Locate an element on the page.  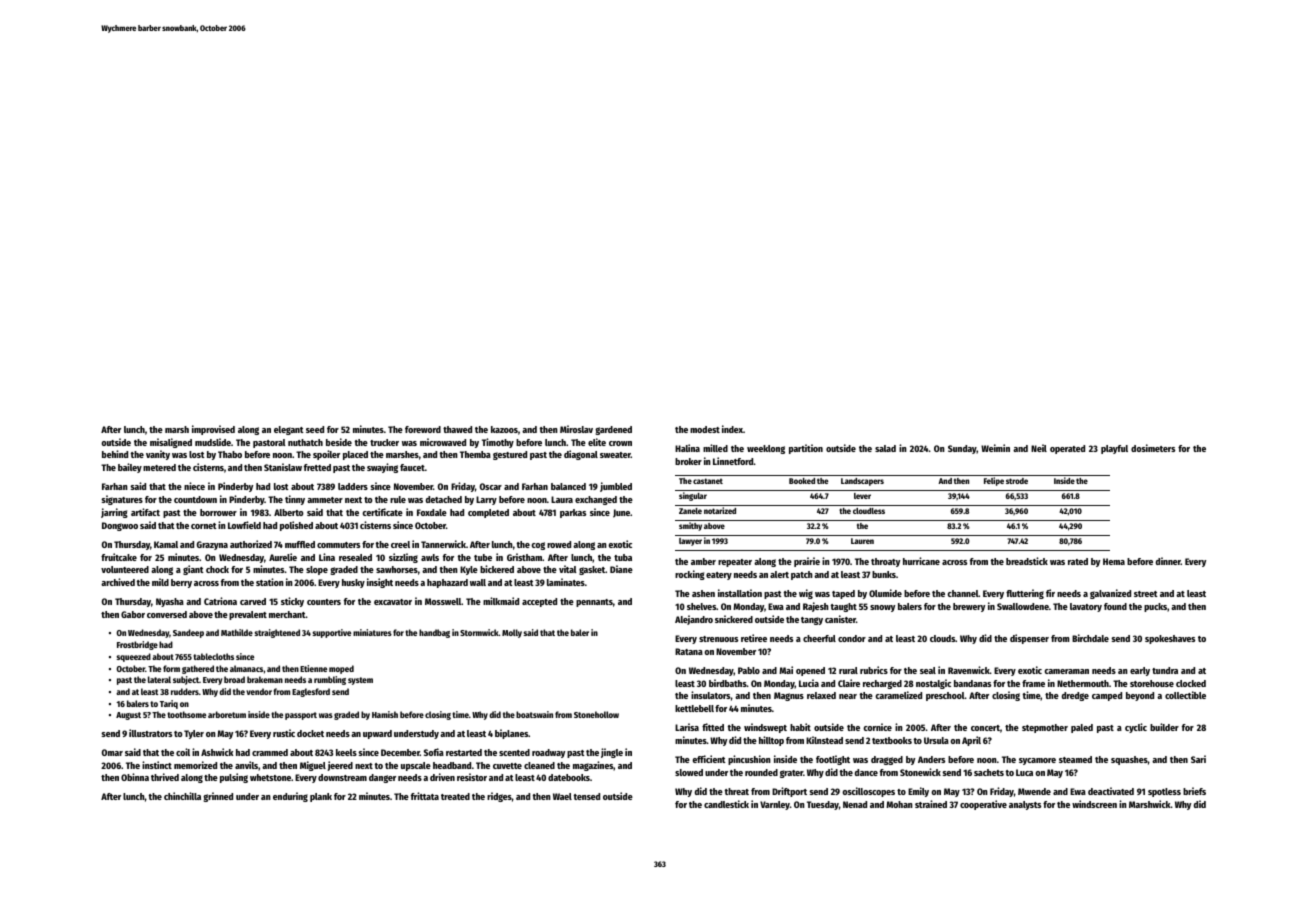
improvised is located at coordinates (213, 430).
